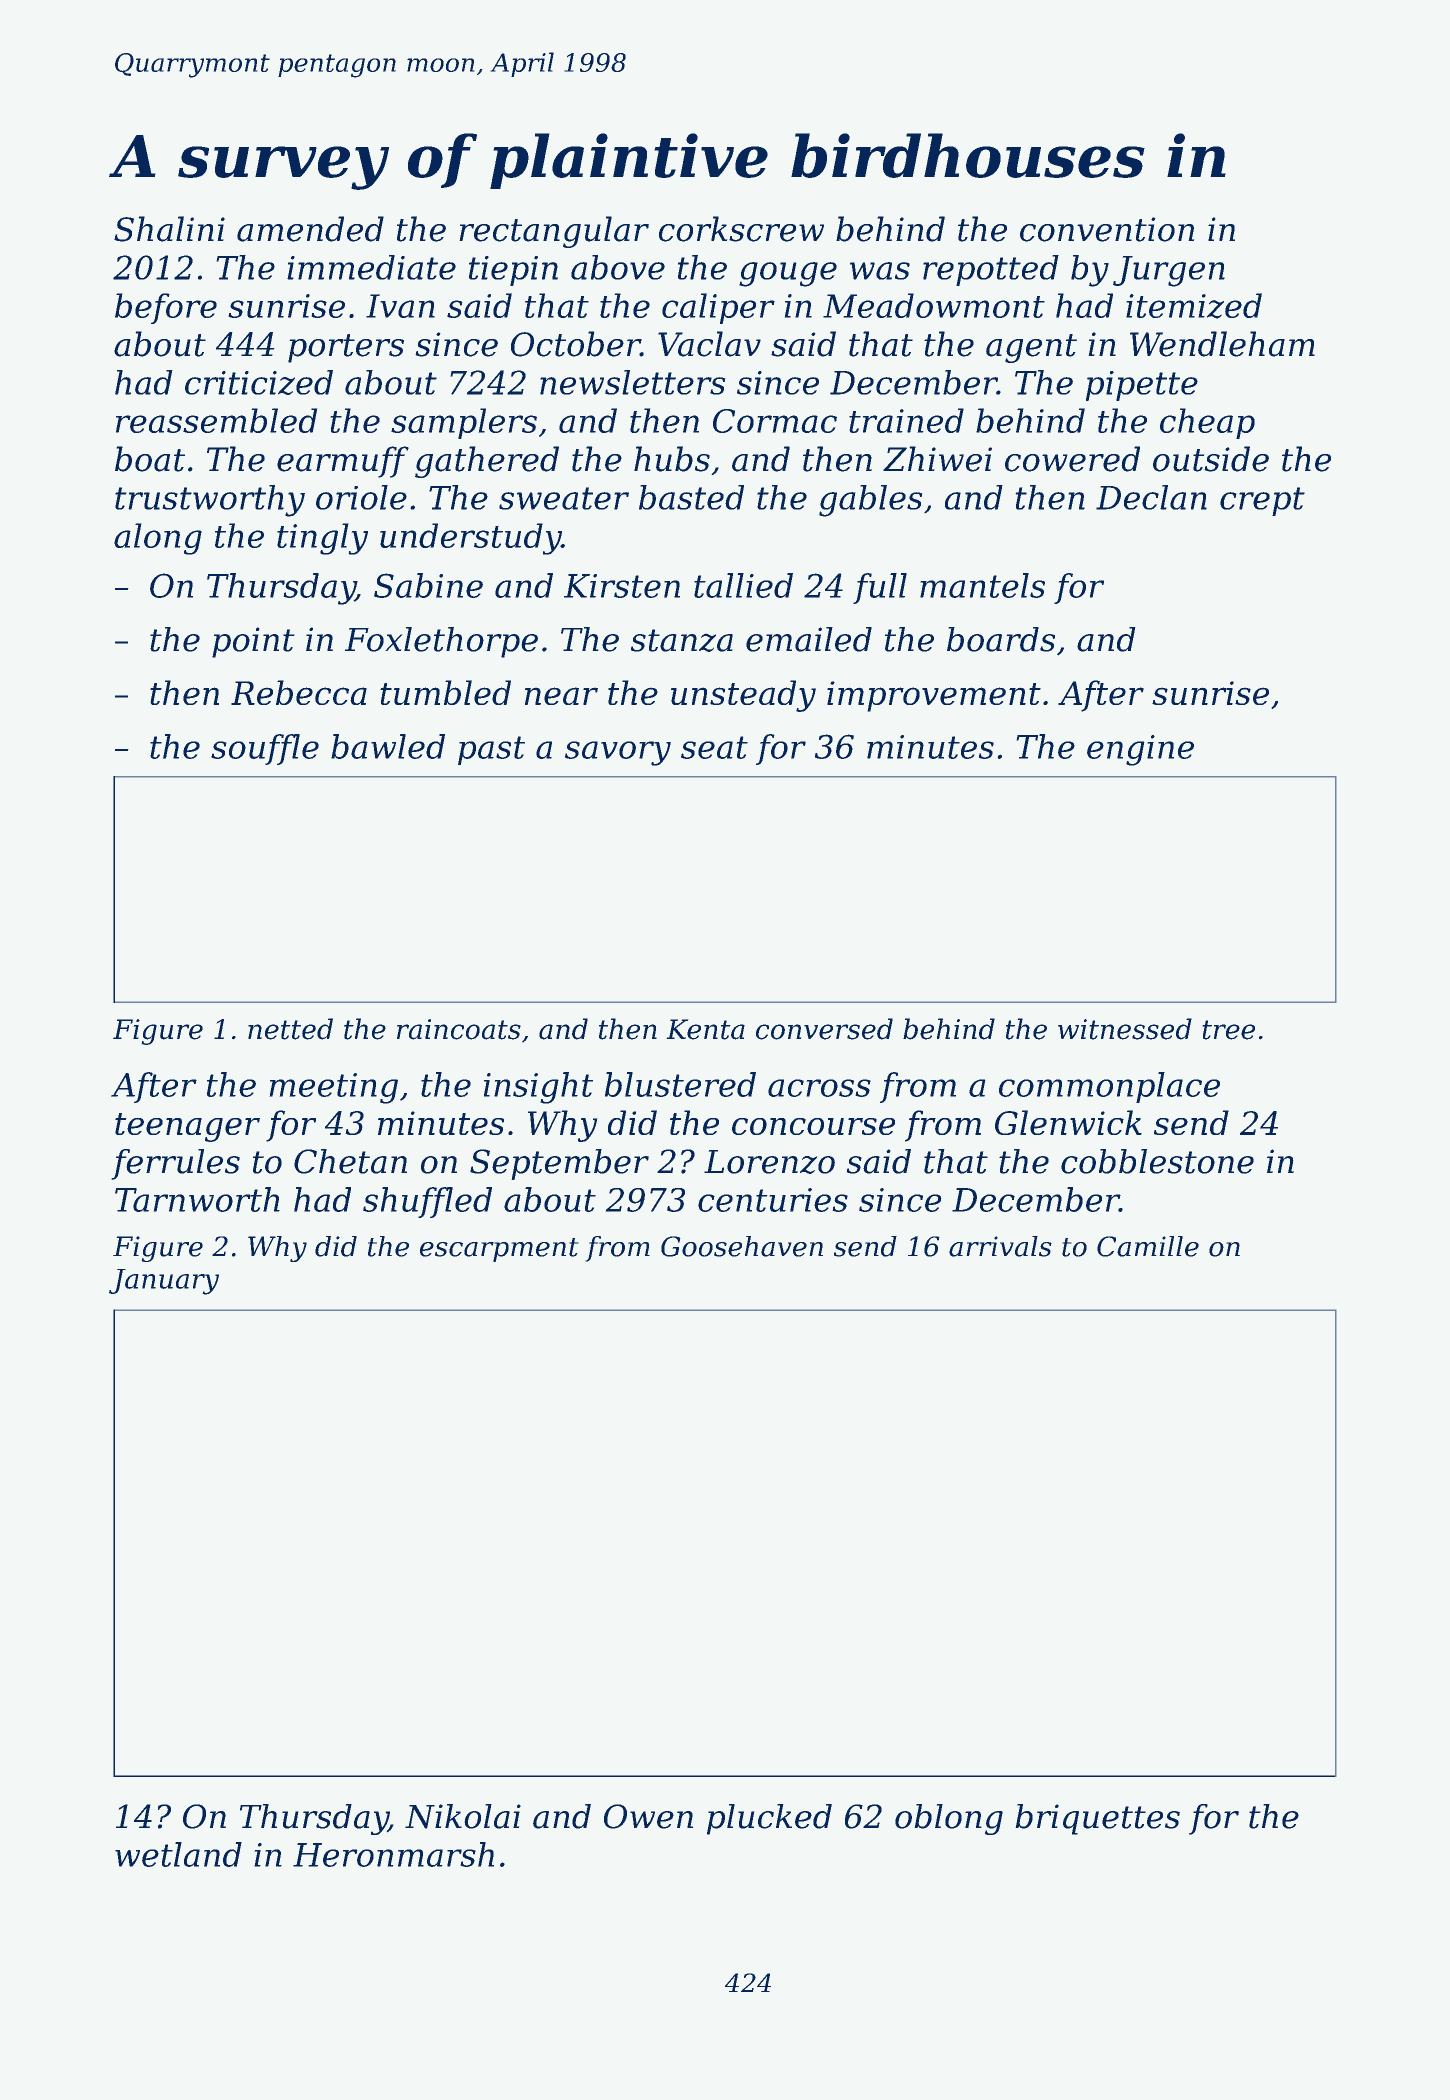  Describe the element at coordinates (310, 229) in the document. I see `amended` at that location.
